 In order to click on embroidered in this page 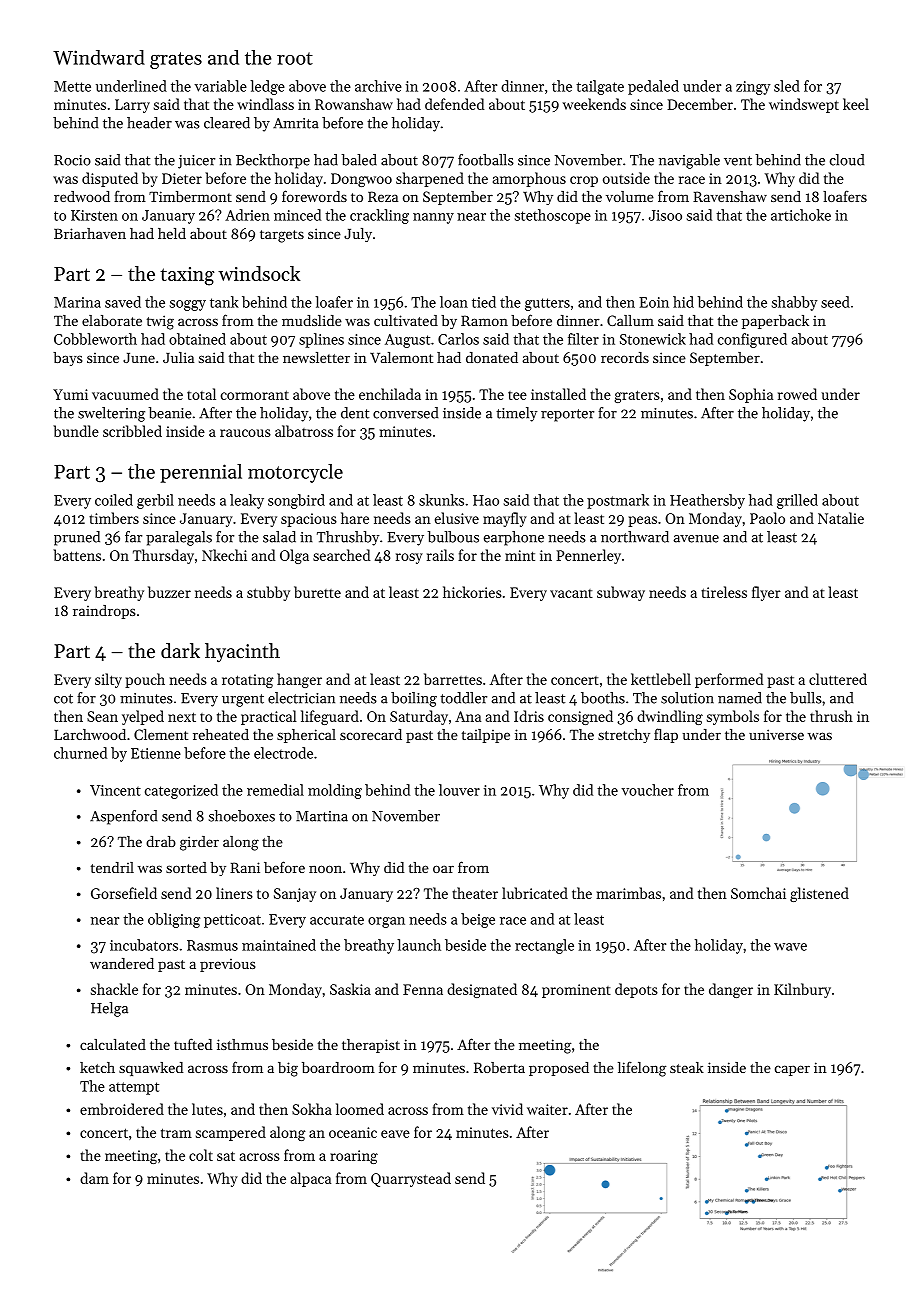, I will do `click(122, 1109)`.
